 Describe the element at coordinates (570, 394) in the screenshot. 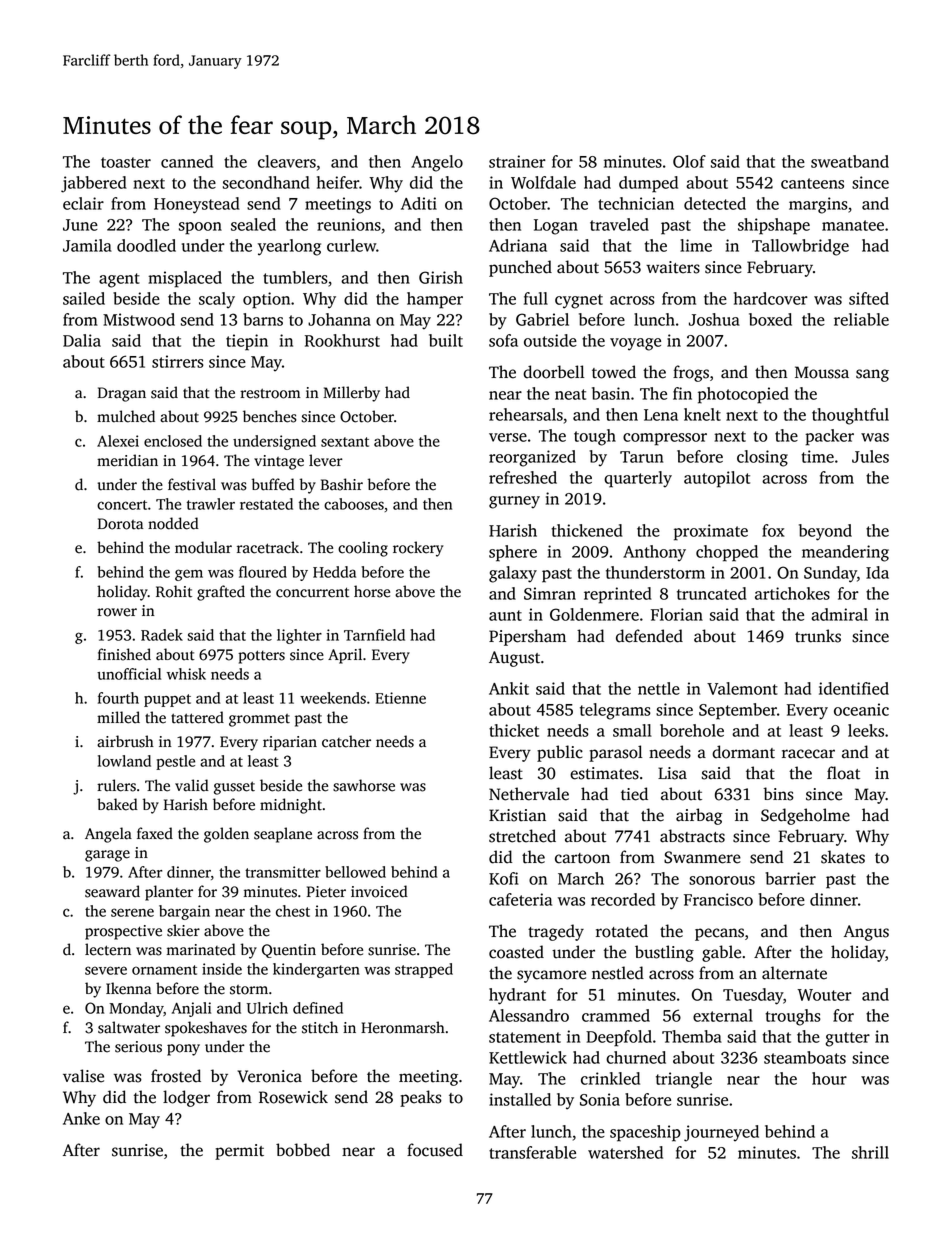

I see `neat` at that location.
